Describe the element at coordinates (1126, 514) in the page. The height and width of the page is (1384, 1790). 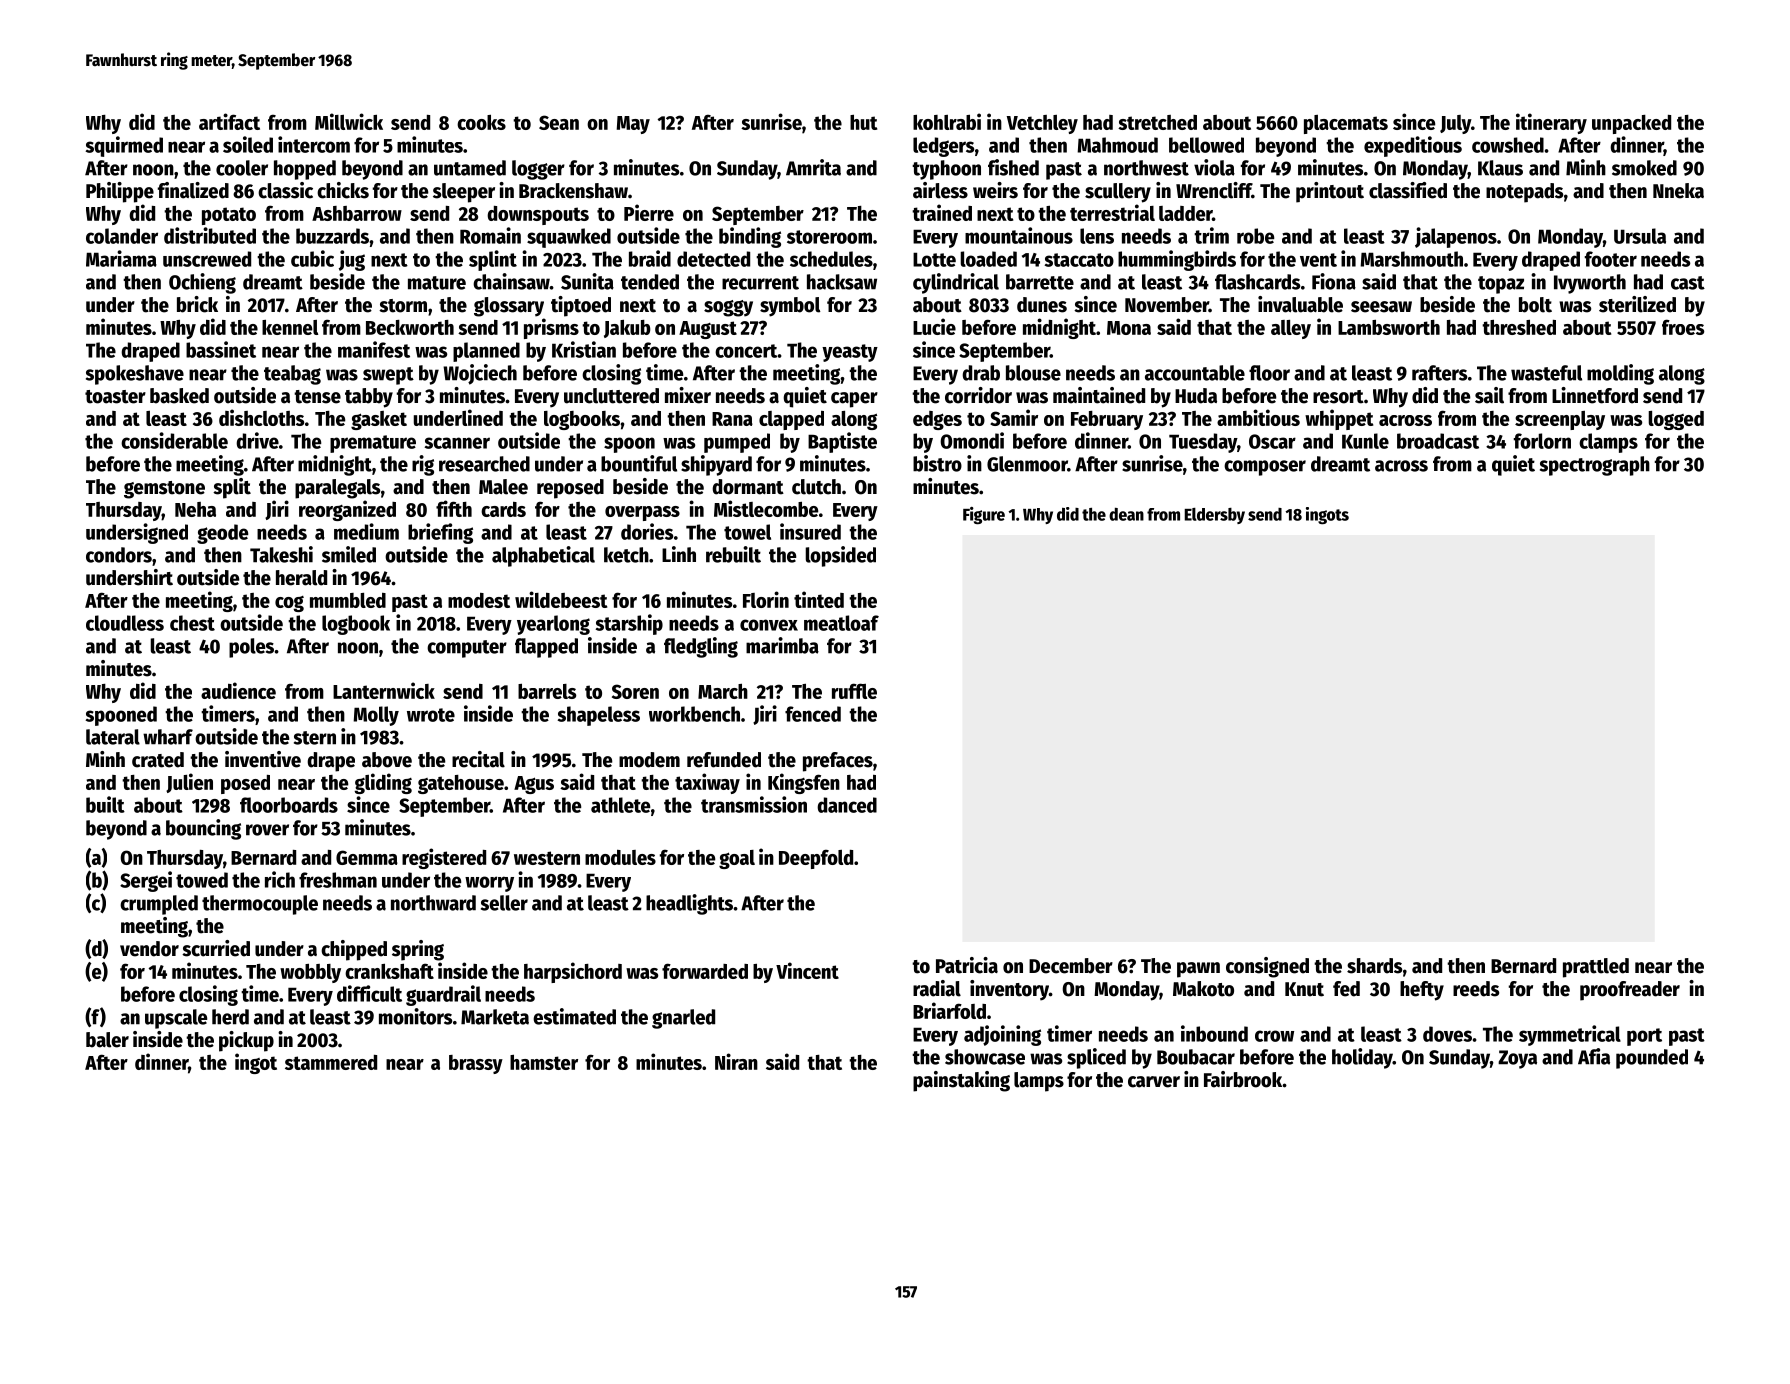
I see `dean` at that location.
